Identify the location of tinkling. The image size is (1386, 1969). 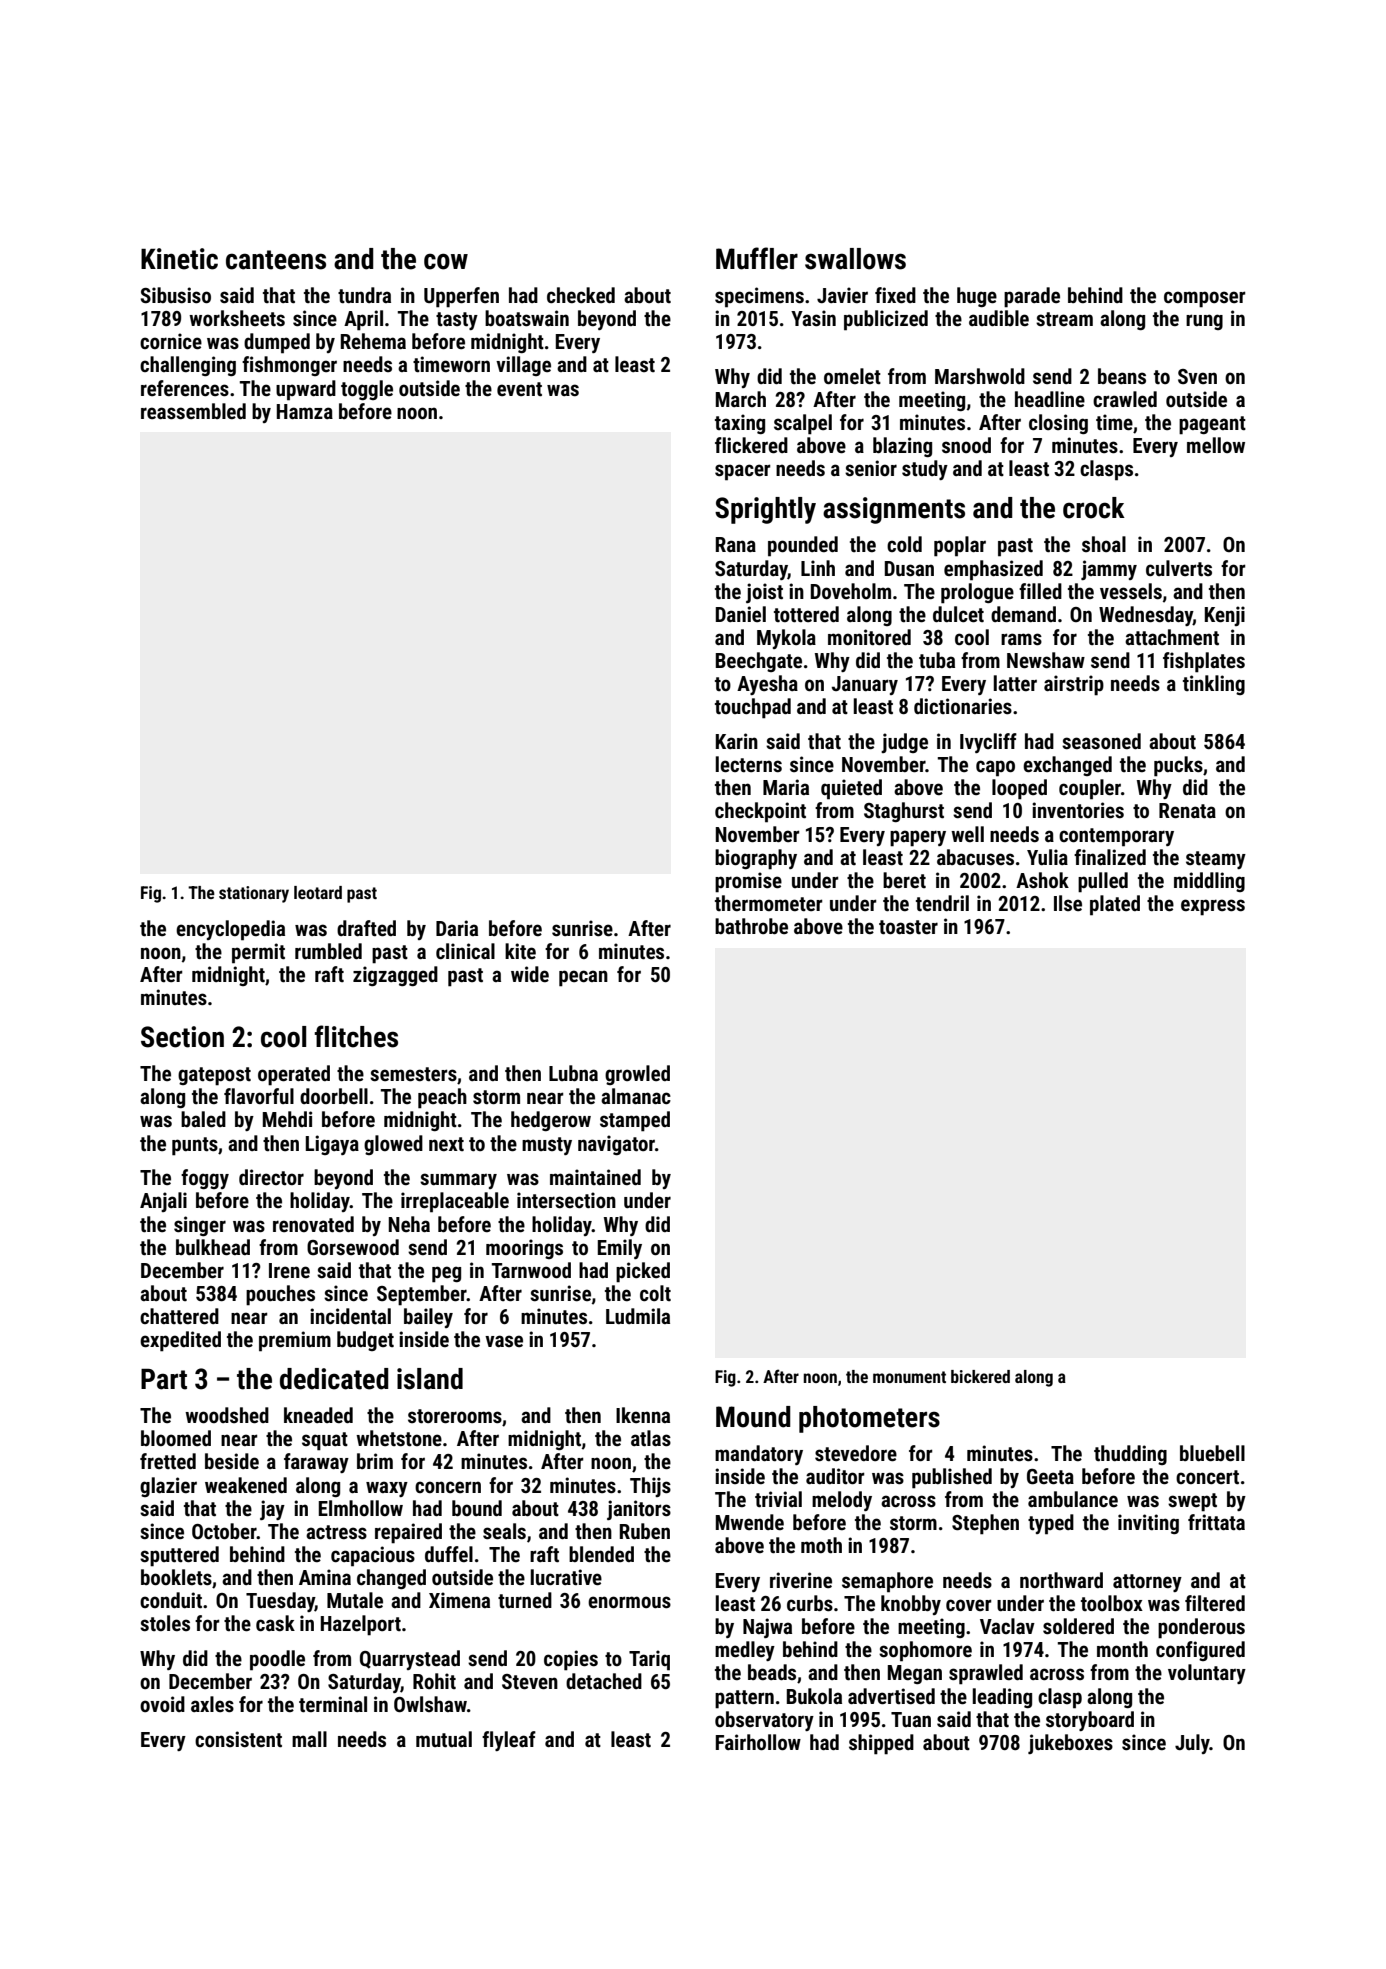
(1214, 685).
